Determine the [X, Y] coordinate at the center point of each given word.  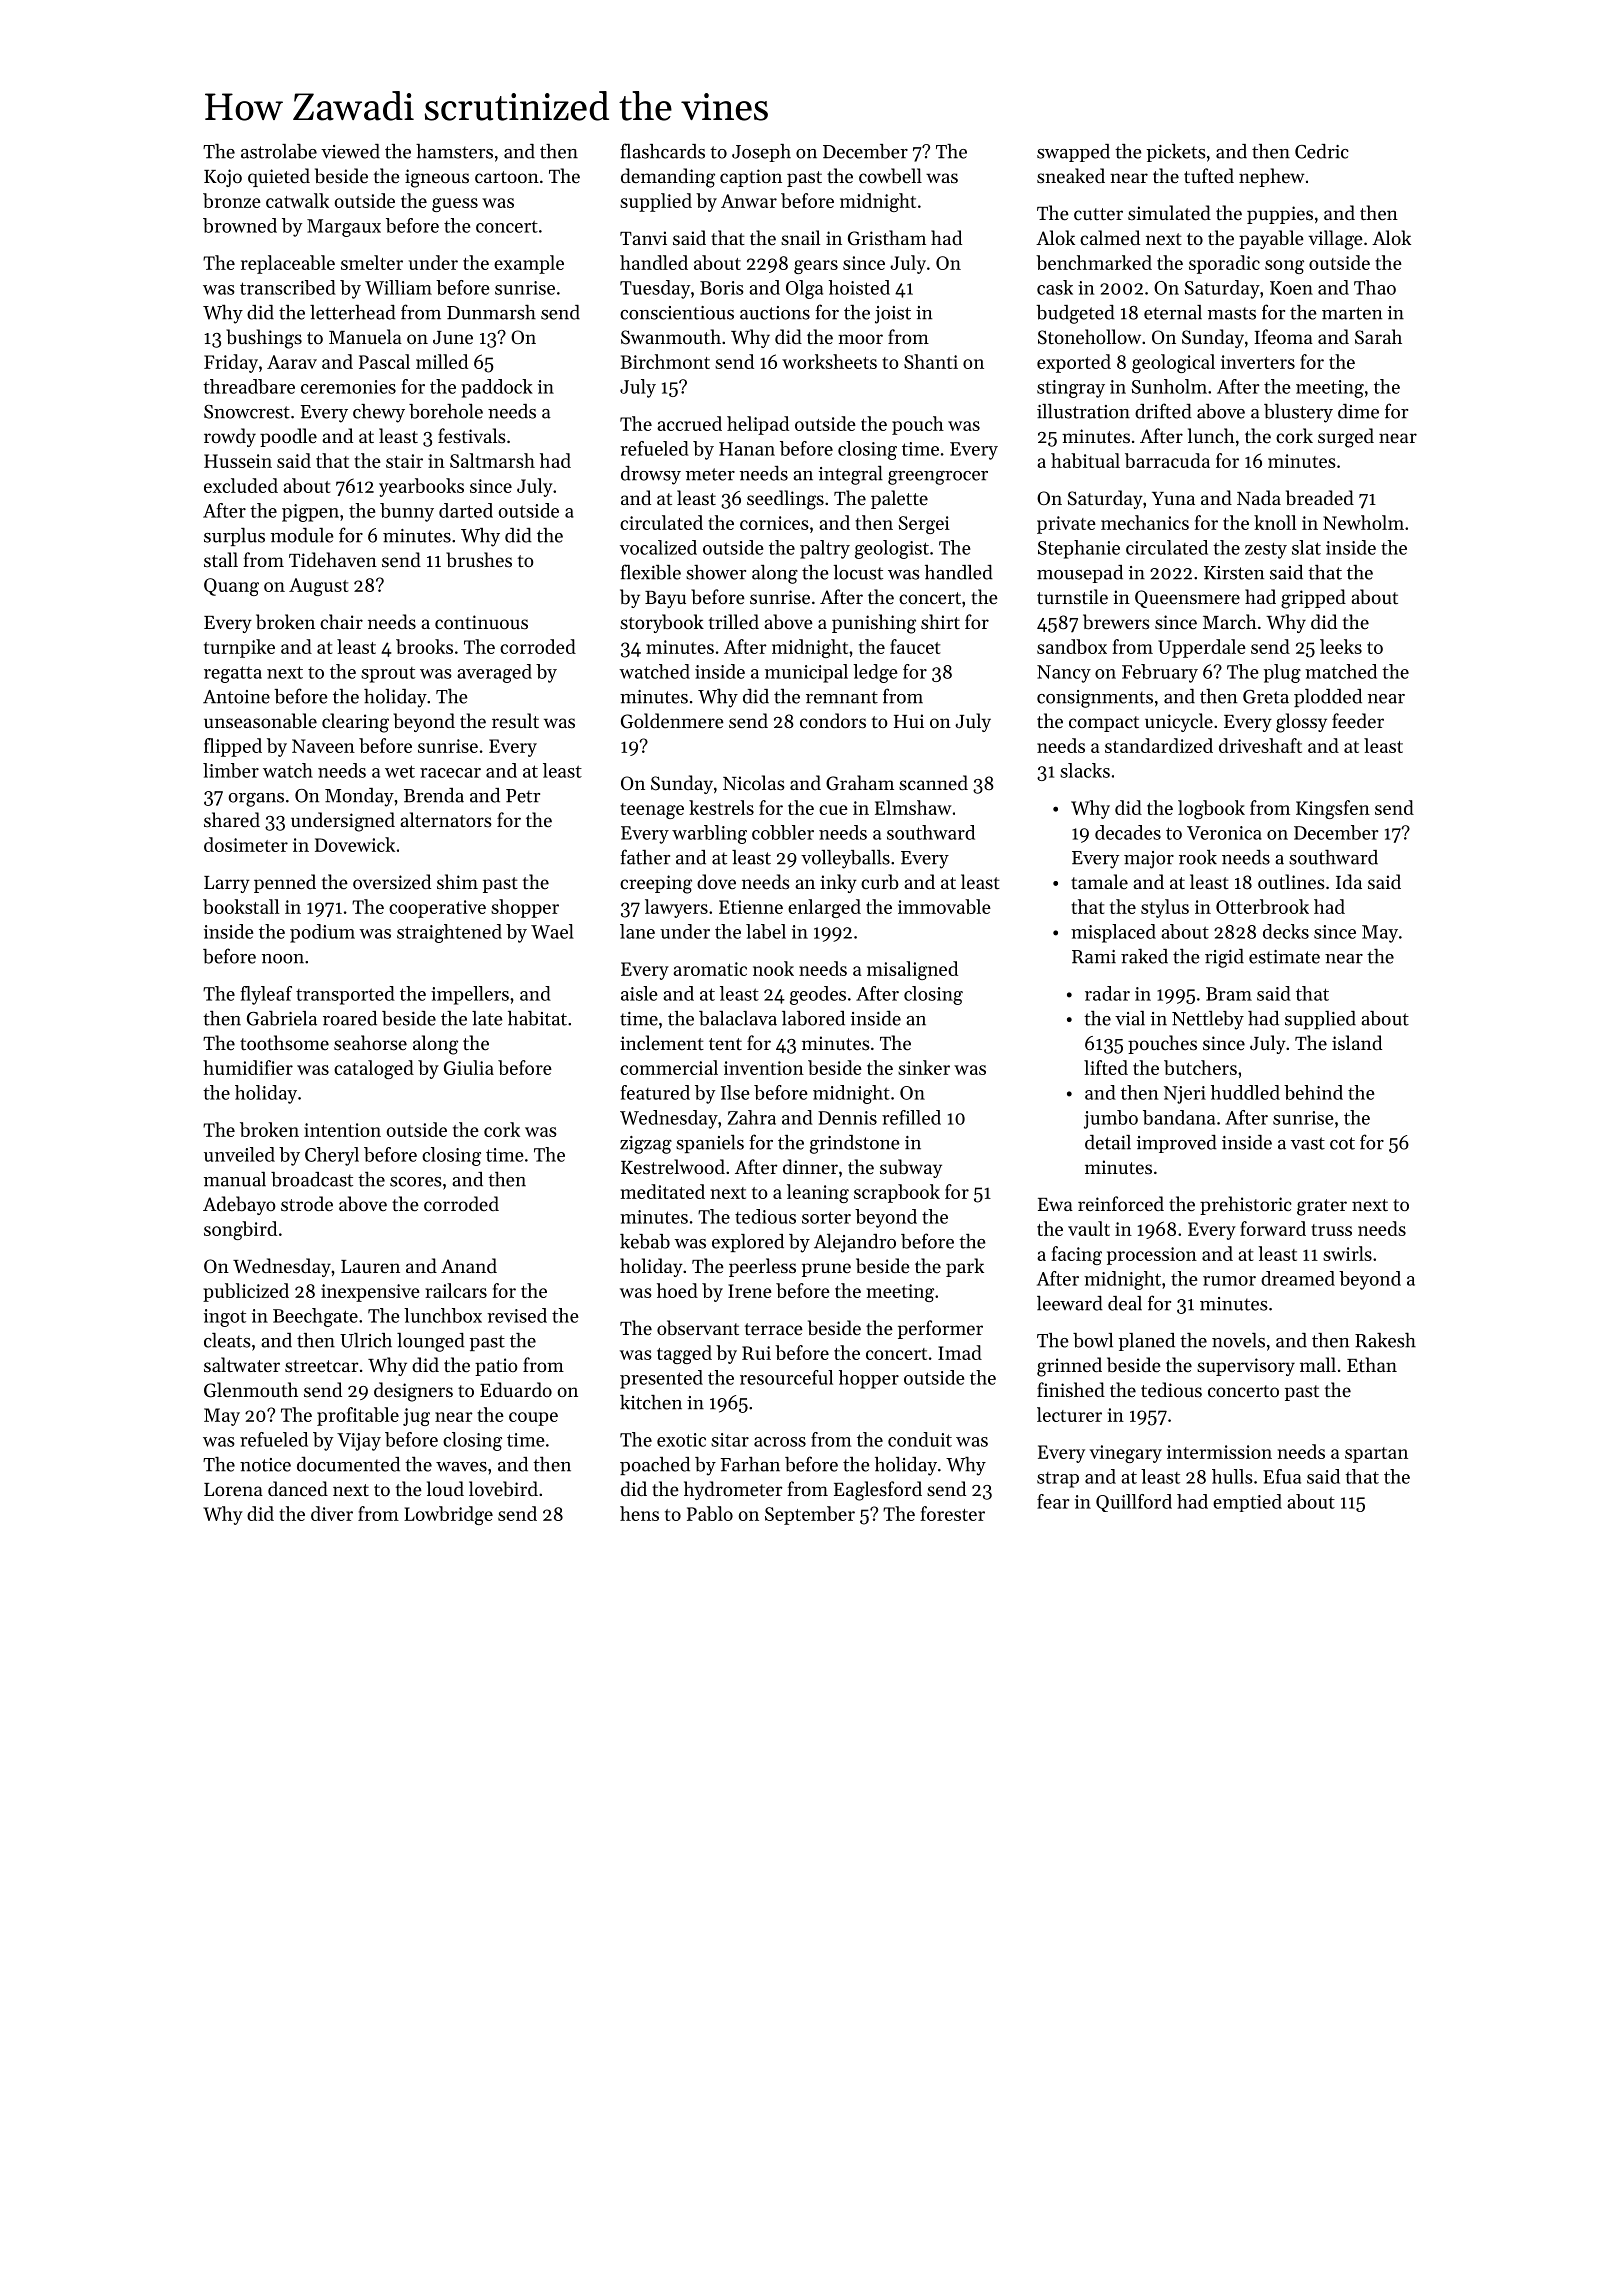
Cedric [1322, 151]
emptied [1247, 1503]
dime [1358, 411]
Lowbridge [448, 1515]
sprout [388, 675]
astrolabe [279, 151]
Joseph [761, 153]
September [810, 1515]
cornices [774, 523]
